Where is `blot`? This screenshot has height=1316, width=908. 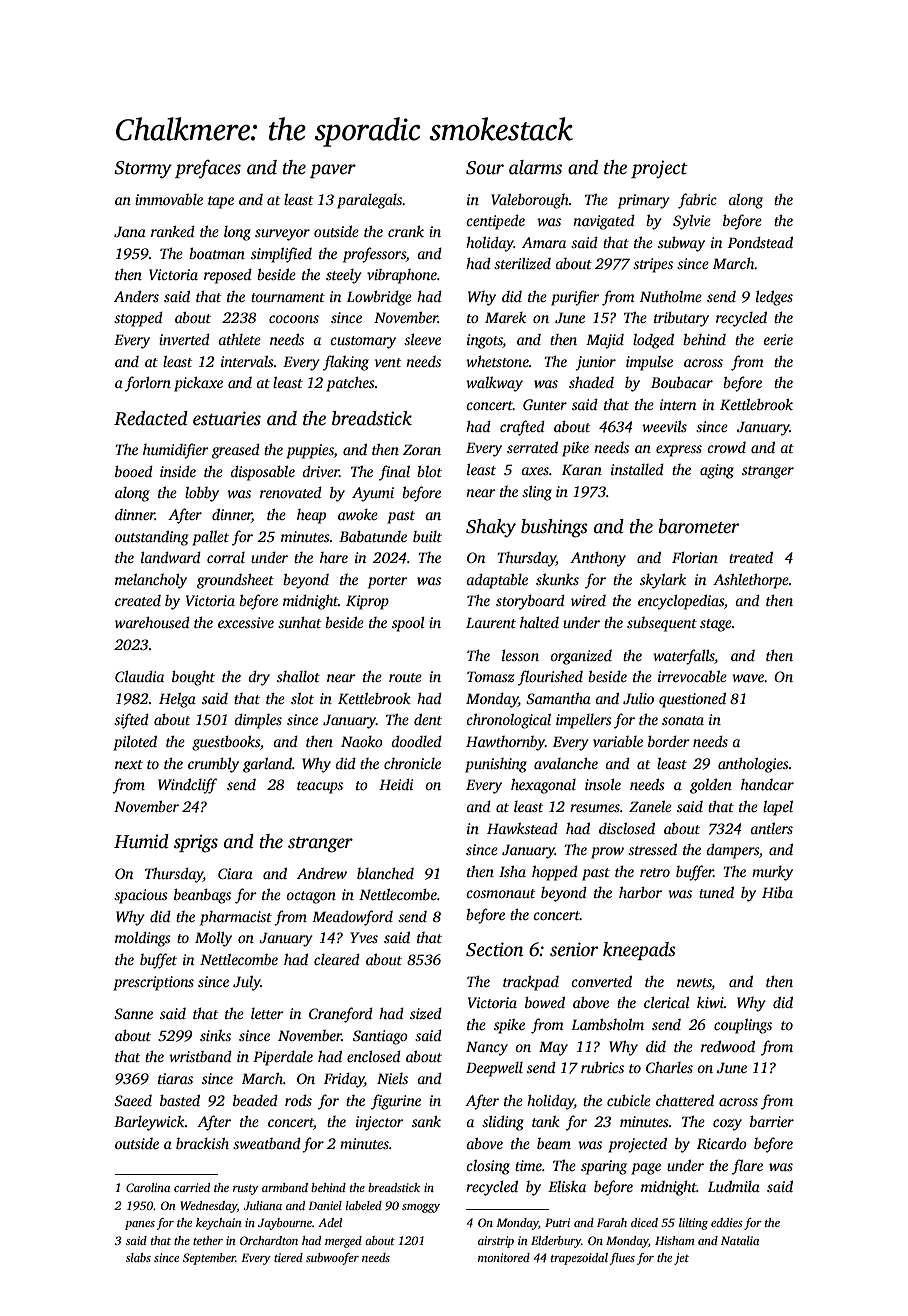 blot is located at coordinates (429, 471).
